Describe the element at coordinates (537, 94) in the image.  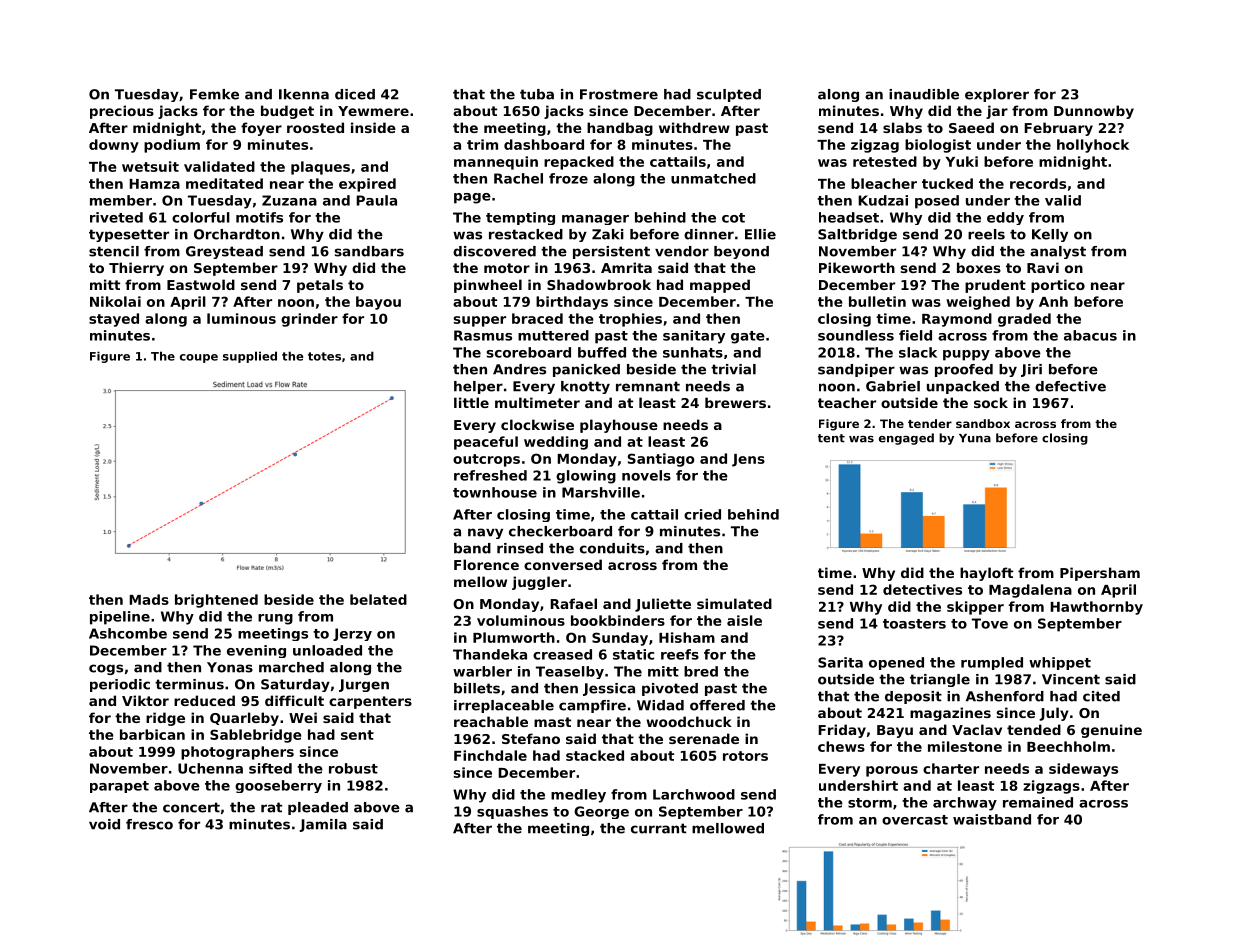
I see `tuba` at that location.
